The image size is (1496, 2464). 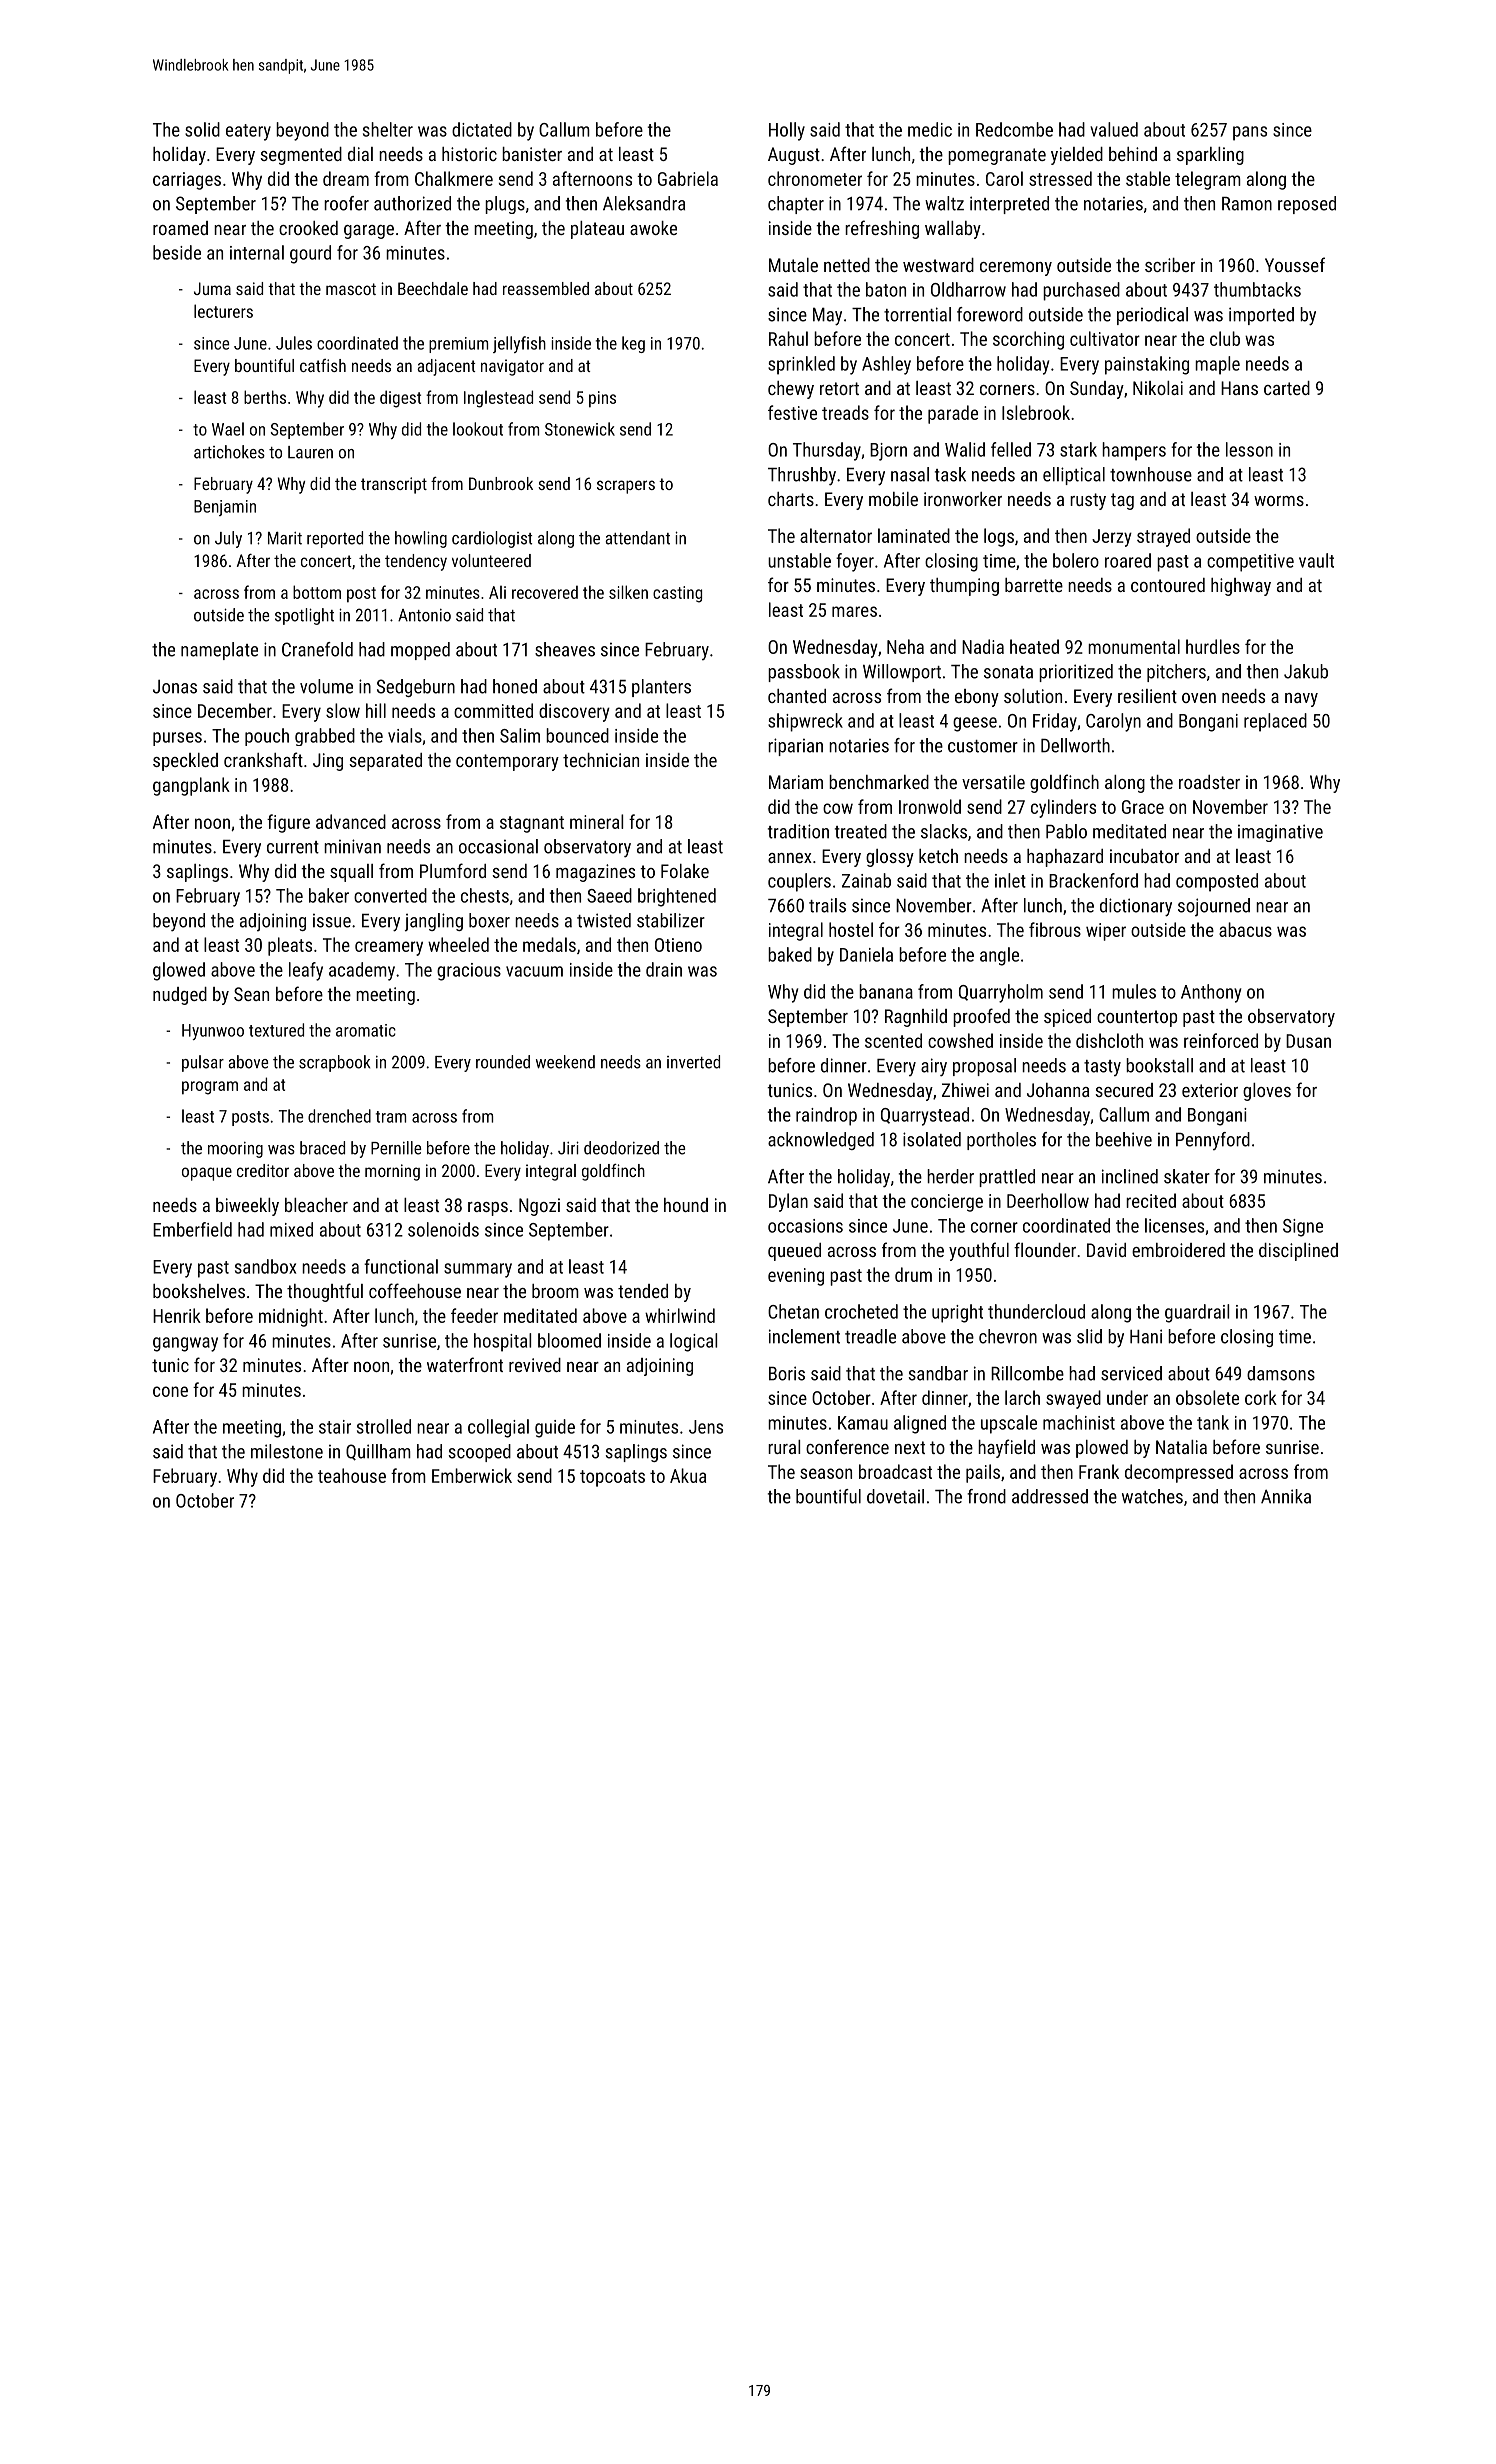 What do you see at coordinates (1275, 722) in the screenshot?
I see `replaced` at bounding box center [1275, 722].
